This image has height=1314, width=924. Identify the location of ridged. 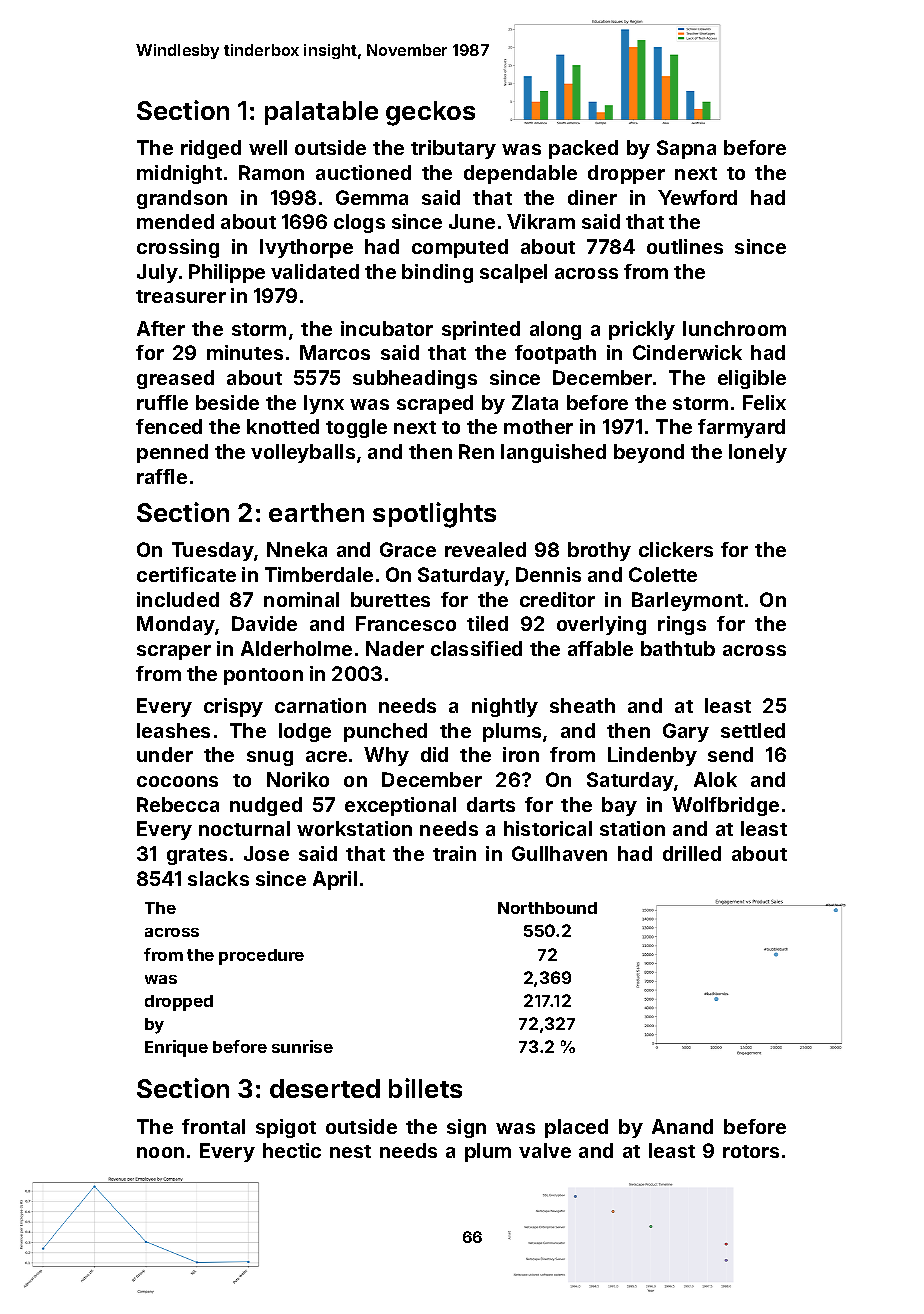
(211, 149).
